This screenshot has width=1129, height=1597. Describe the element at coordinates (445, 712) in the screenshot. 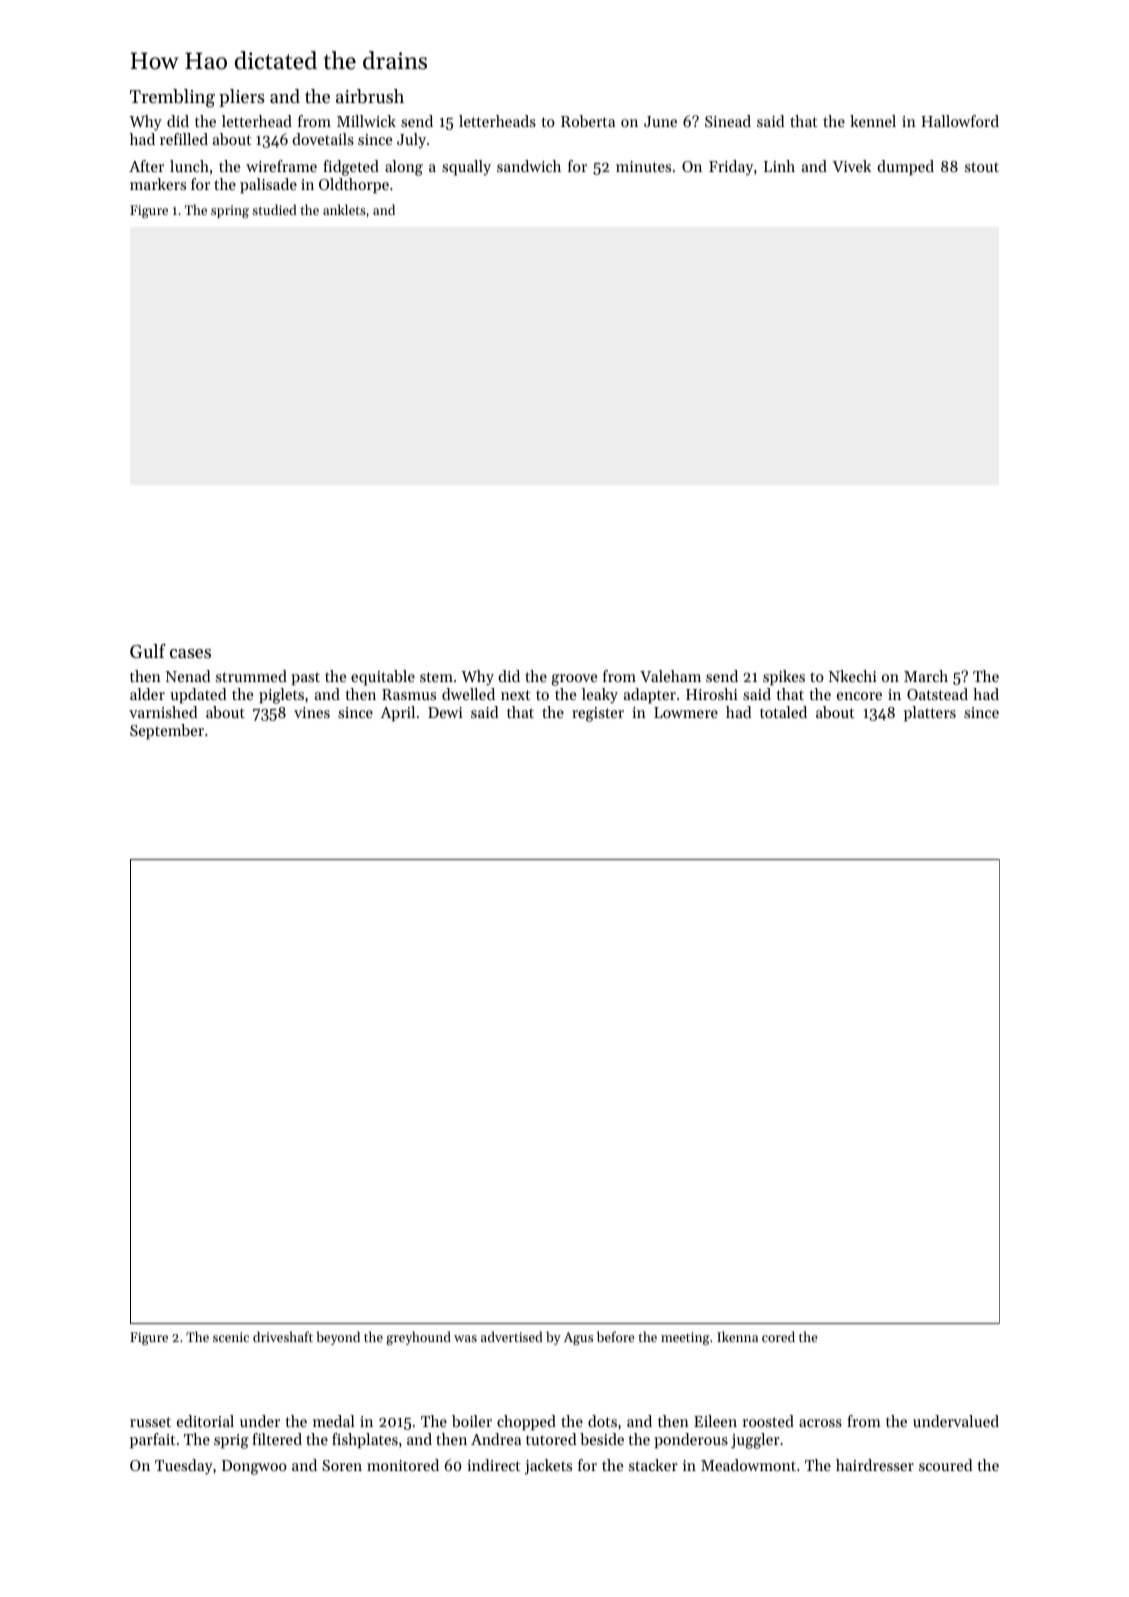

I see `Dewi` at that location.
